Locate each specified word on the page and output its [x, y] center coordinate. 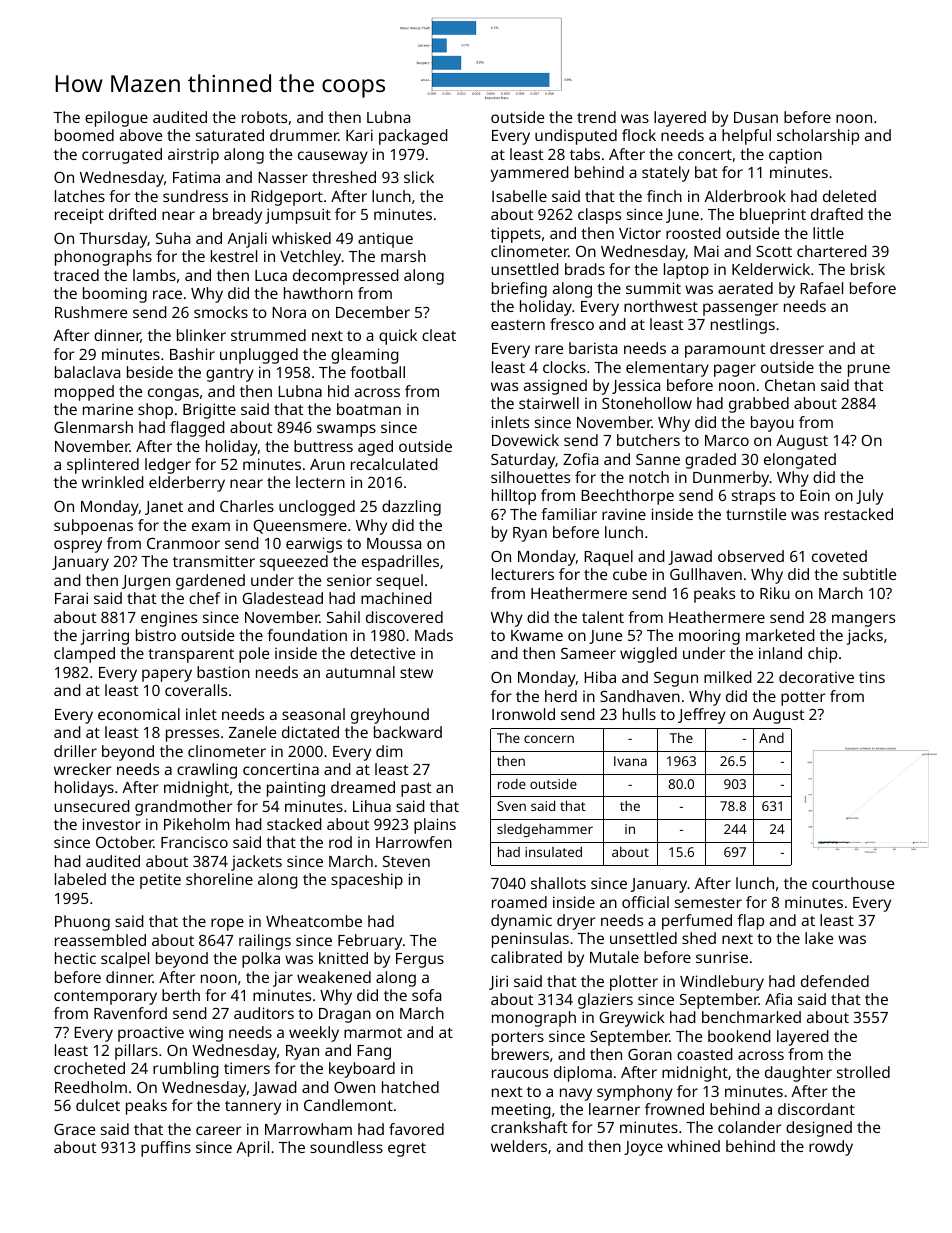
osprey [78, 546]
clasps [599, 216]
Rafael [821, 288]
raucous [520, 1073]
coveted [839, 556]
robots [264, 117]
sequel [399, 582]
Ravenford [130, 1013]
